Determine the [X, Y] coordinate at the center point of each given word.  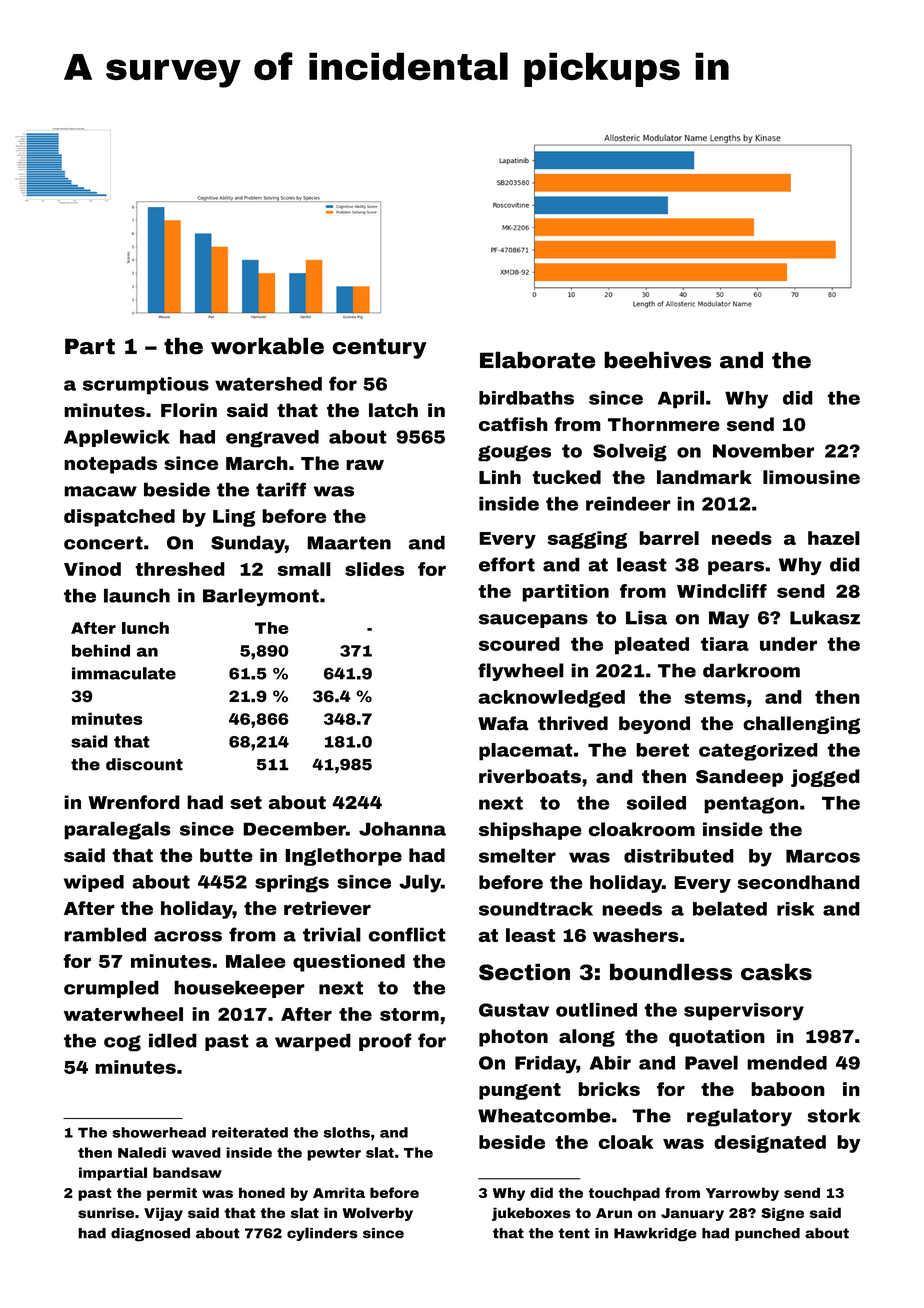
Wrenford [134, 802]
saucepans [533, 621]
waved [196, 1152]
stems [715, 697]
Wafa [503, 723]
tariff [281, 489]
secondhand [798, 882]
